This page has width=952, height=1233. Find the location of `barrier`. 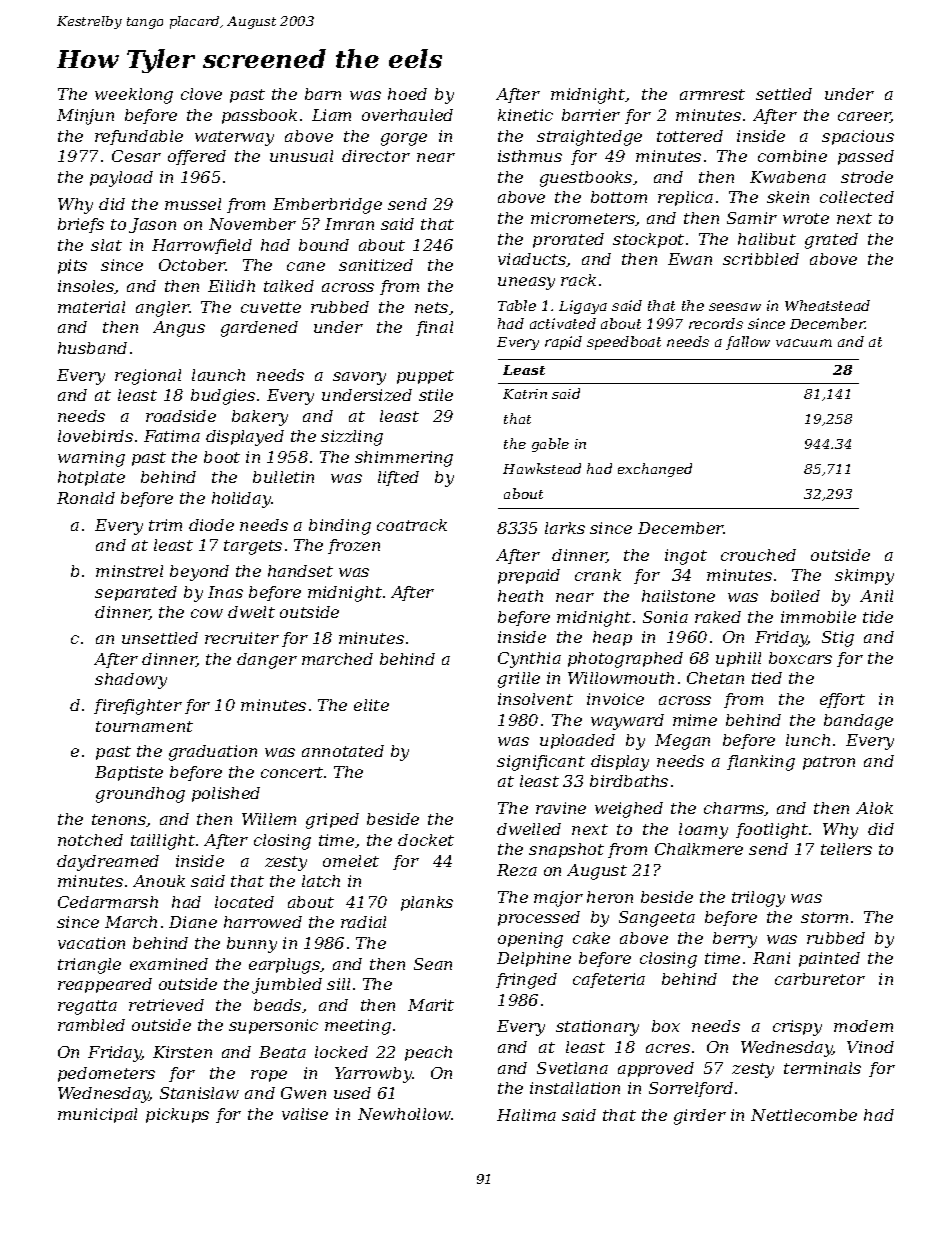

barrier is located at coordinates (591, 115).
